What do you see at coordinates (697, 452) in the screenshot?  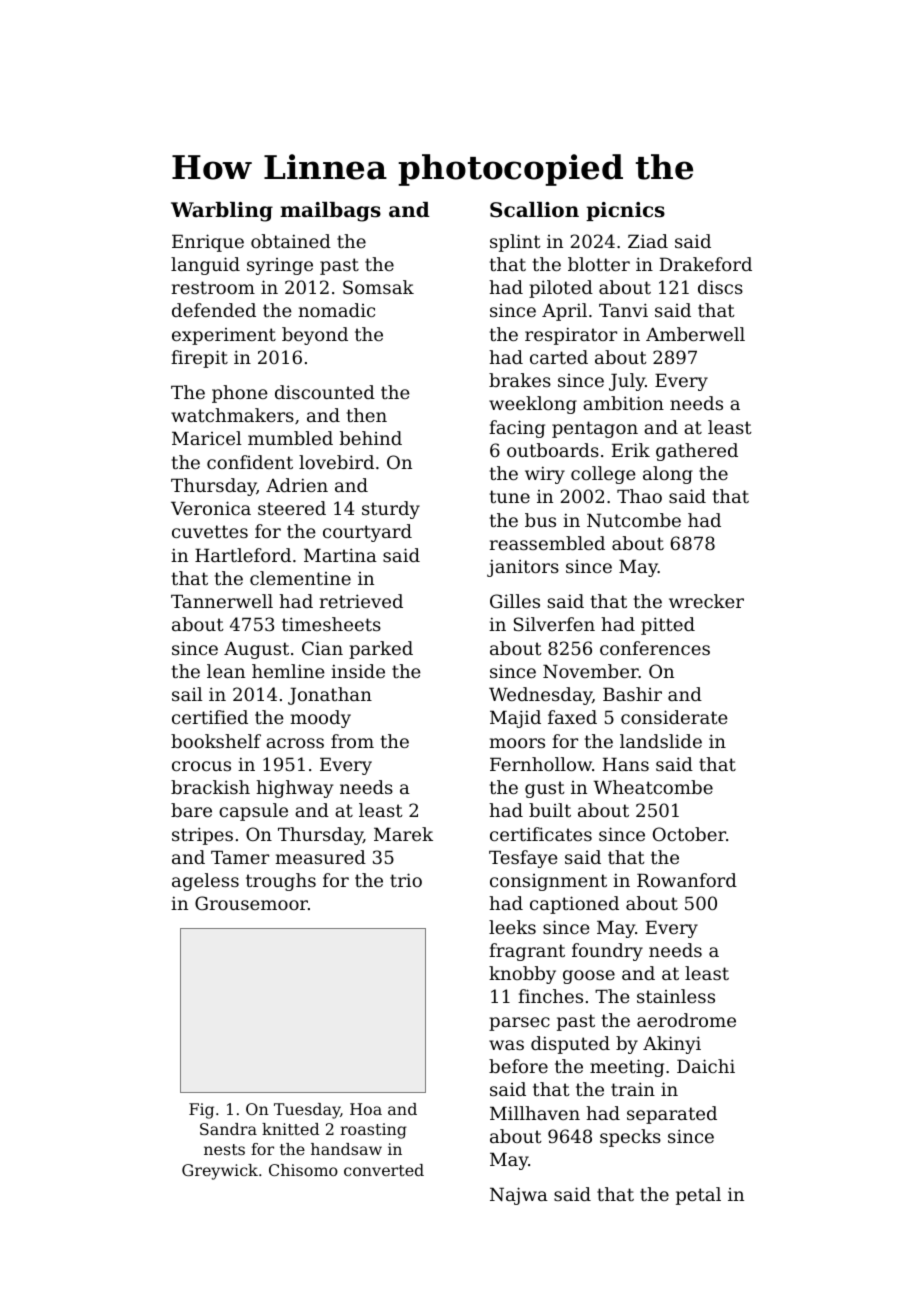 I see `gathered` at bounding box center [697, 452].
